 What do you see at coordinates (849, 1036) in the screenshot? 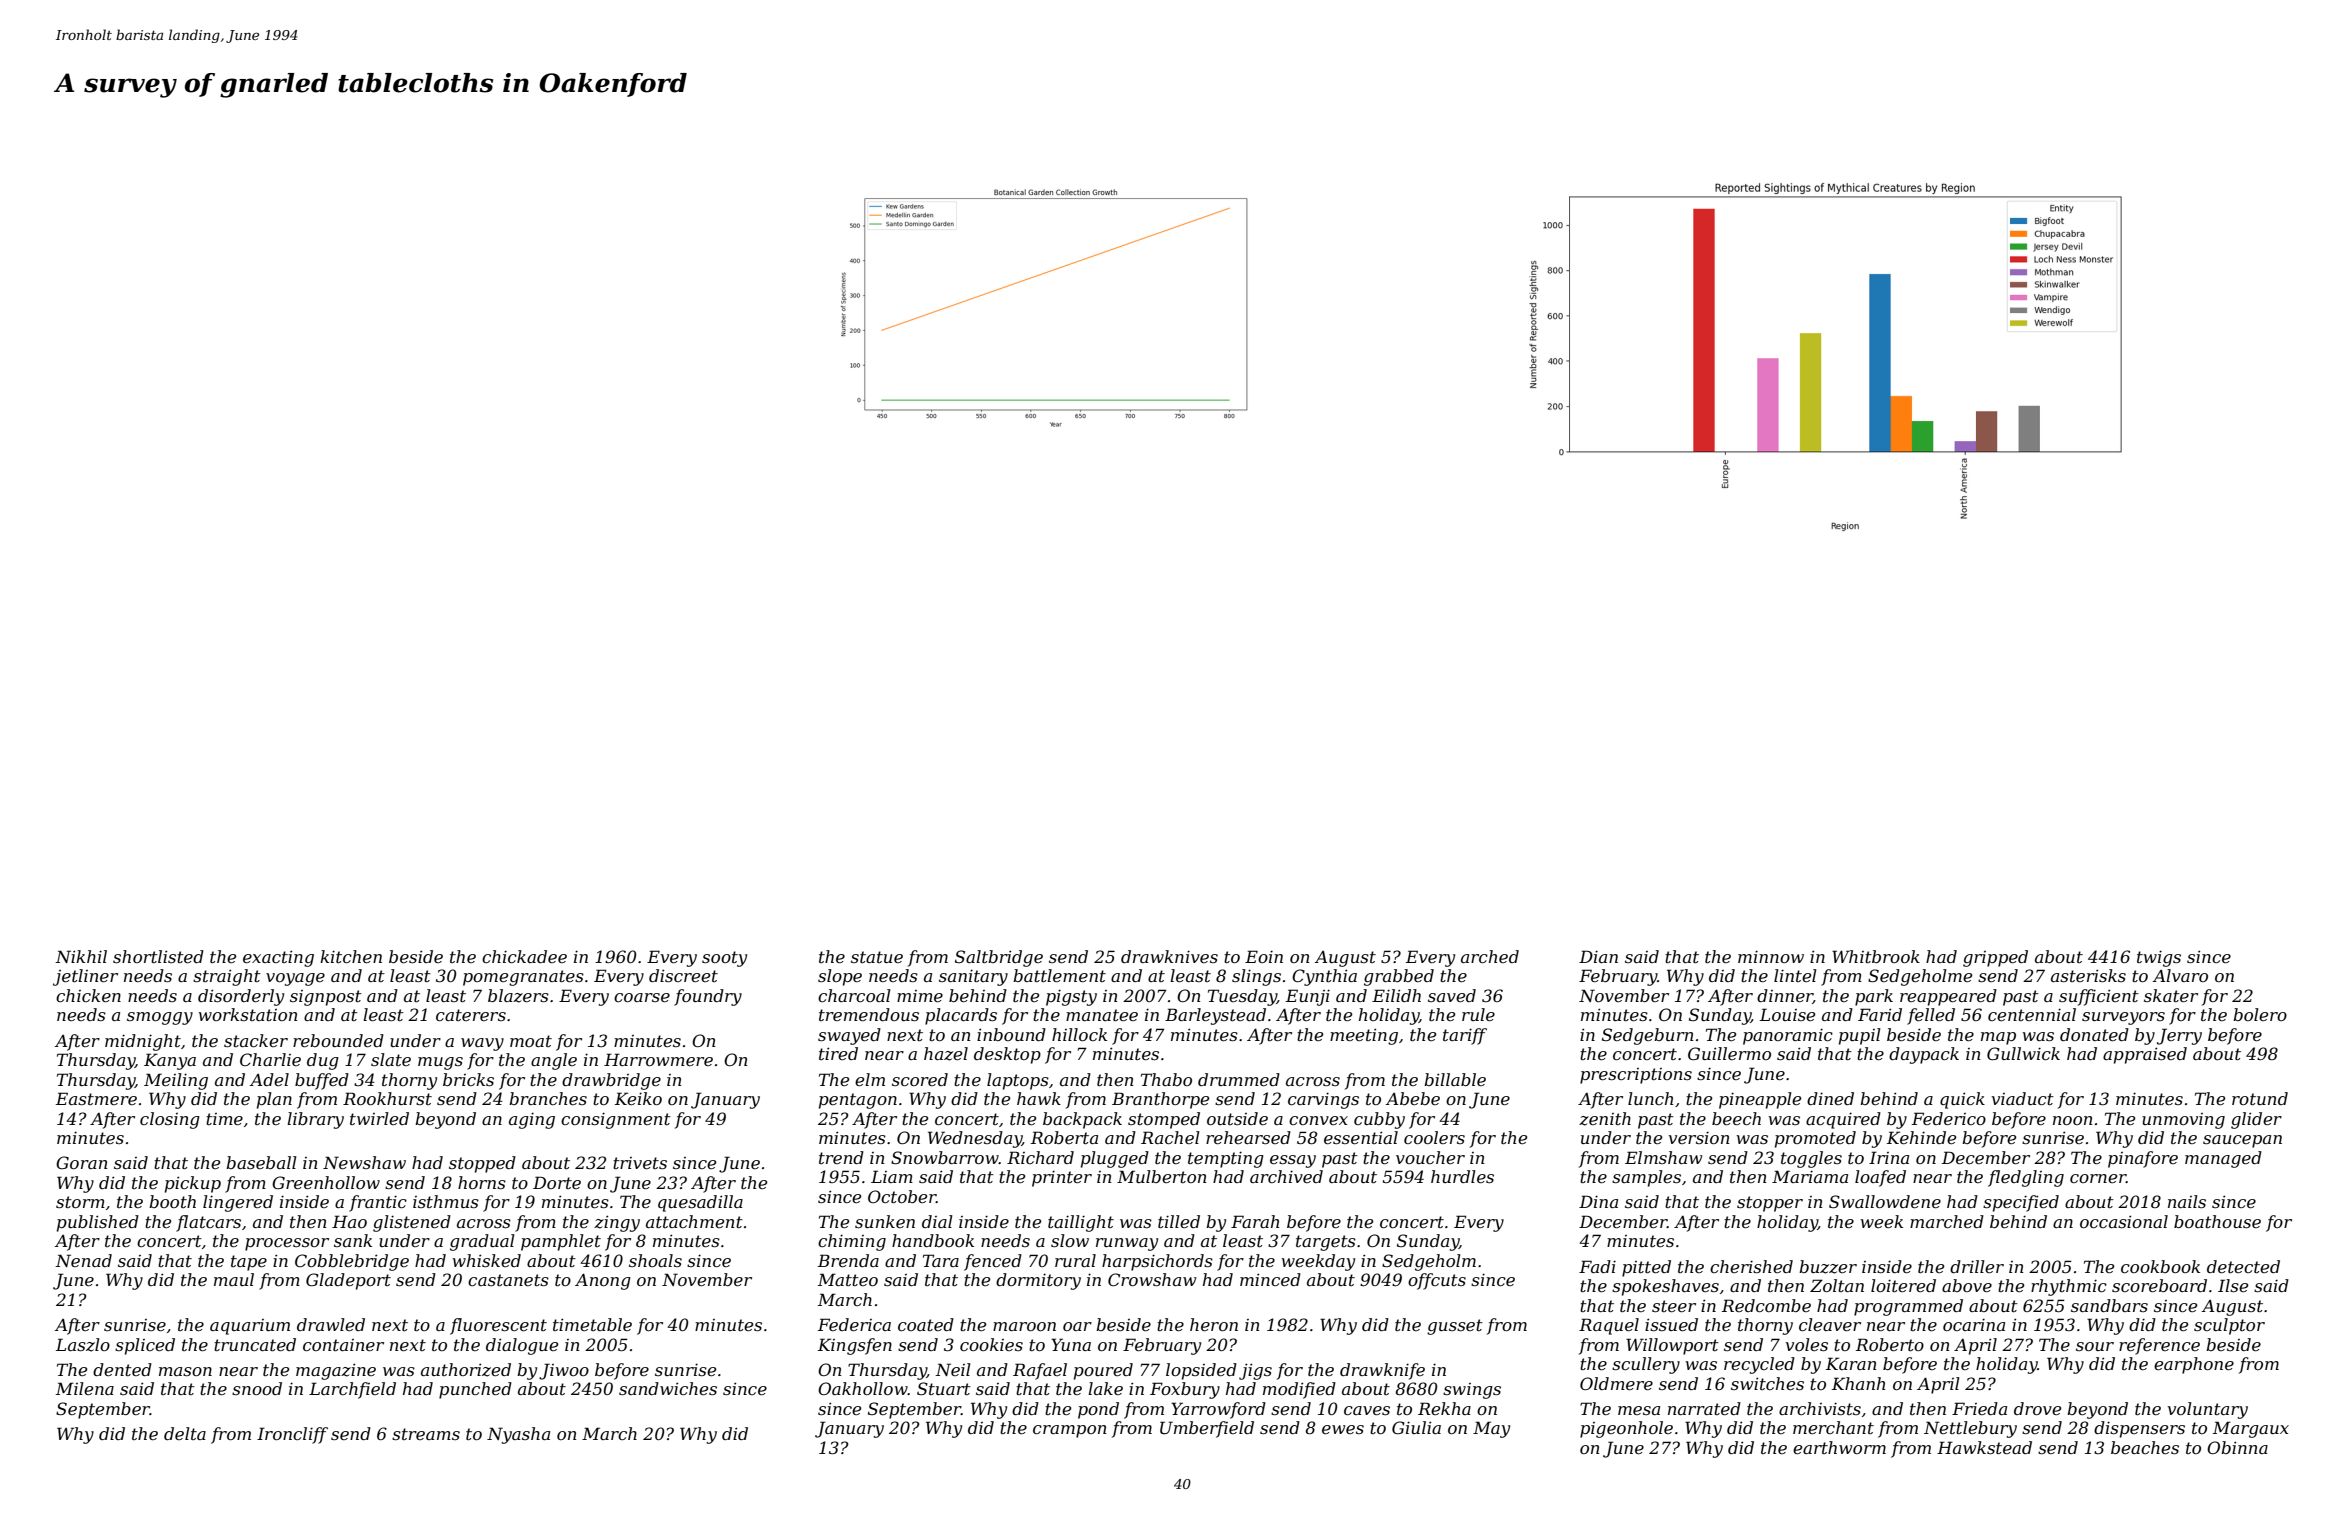
I see `swayed` at bounding box center [849, 1036].
